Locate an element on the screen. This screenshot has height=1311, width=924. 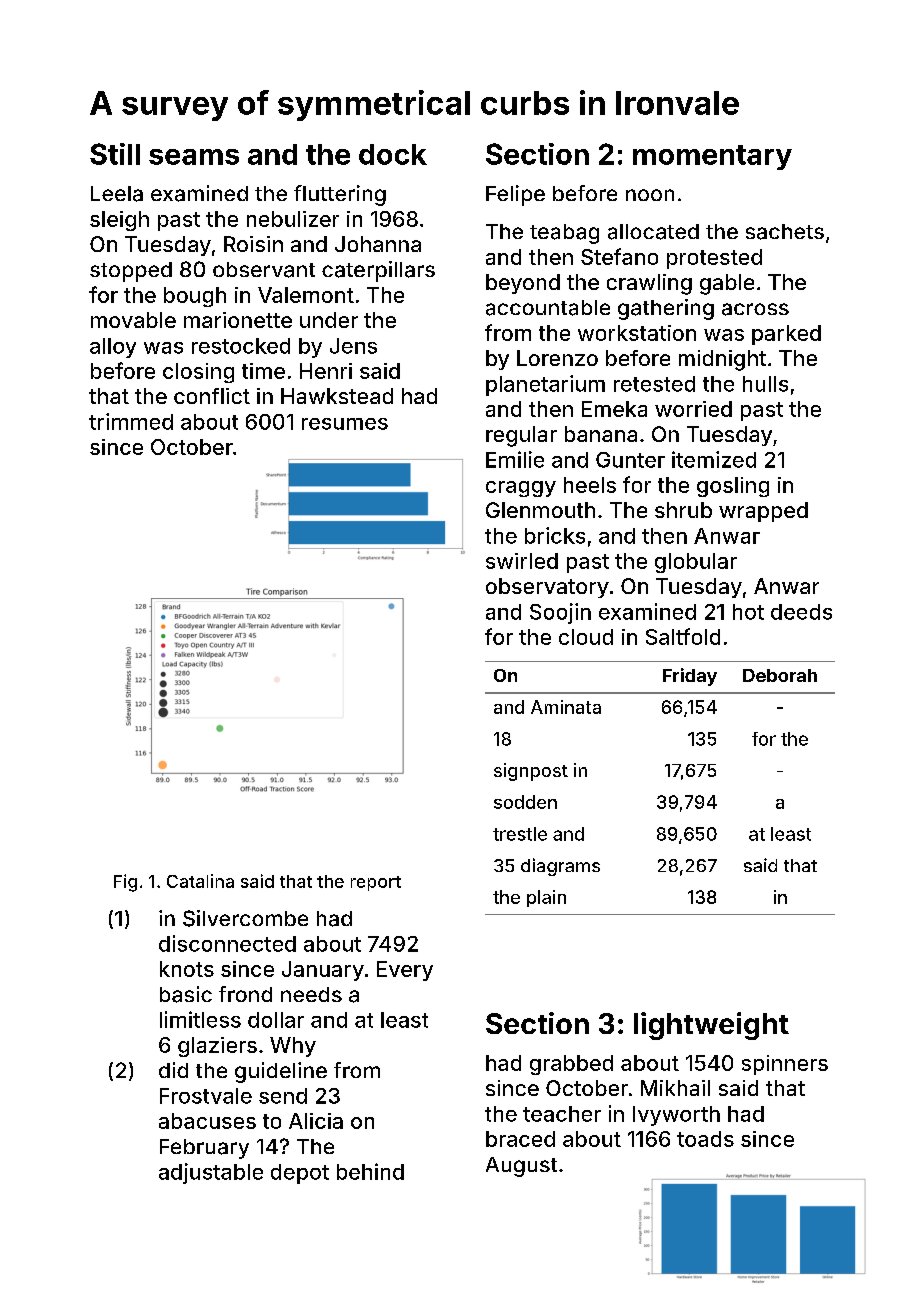
Hawkstead is located at coordinates (337, 396).
